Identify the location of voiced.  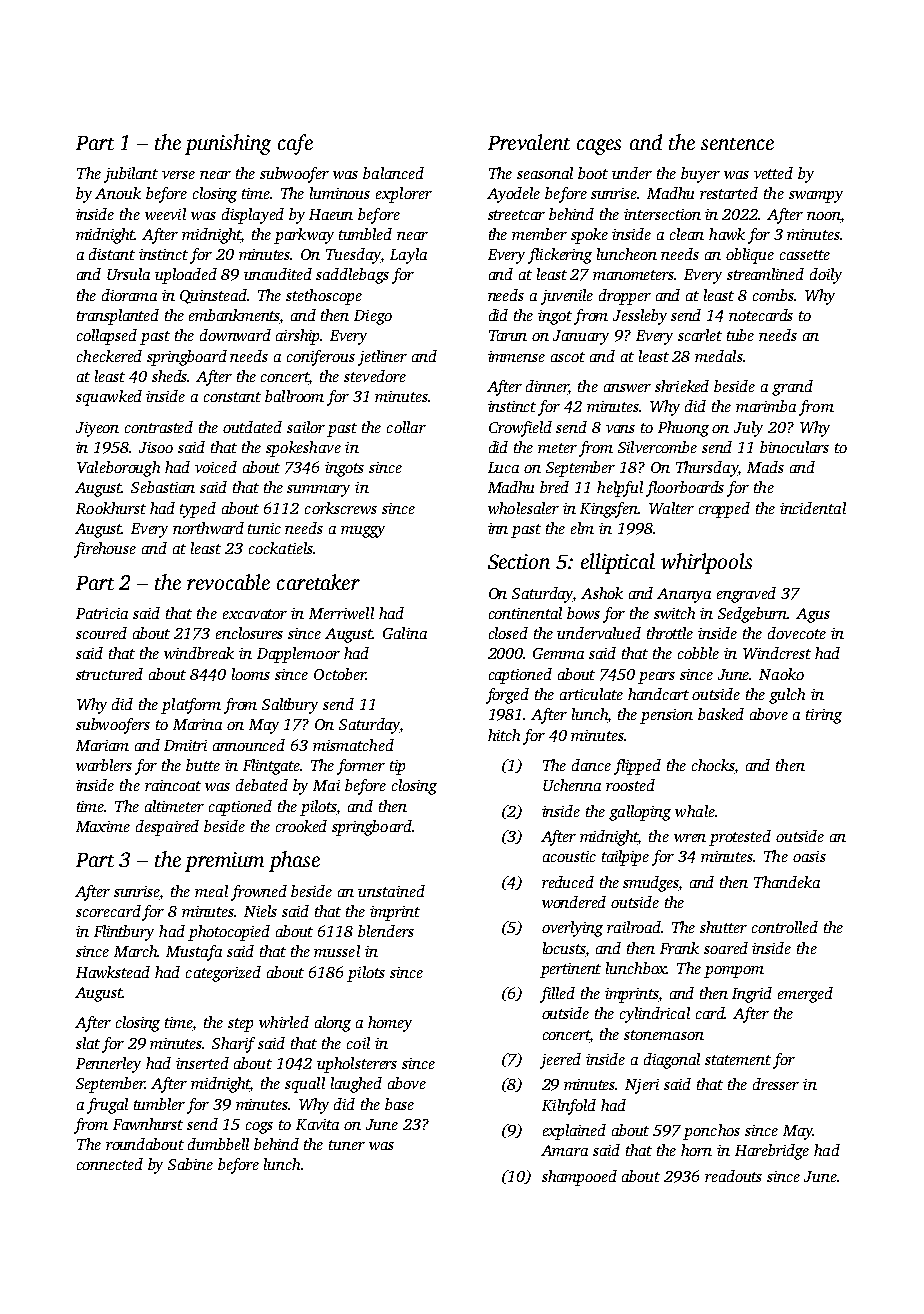
(216, 467).
